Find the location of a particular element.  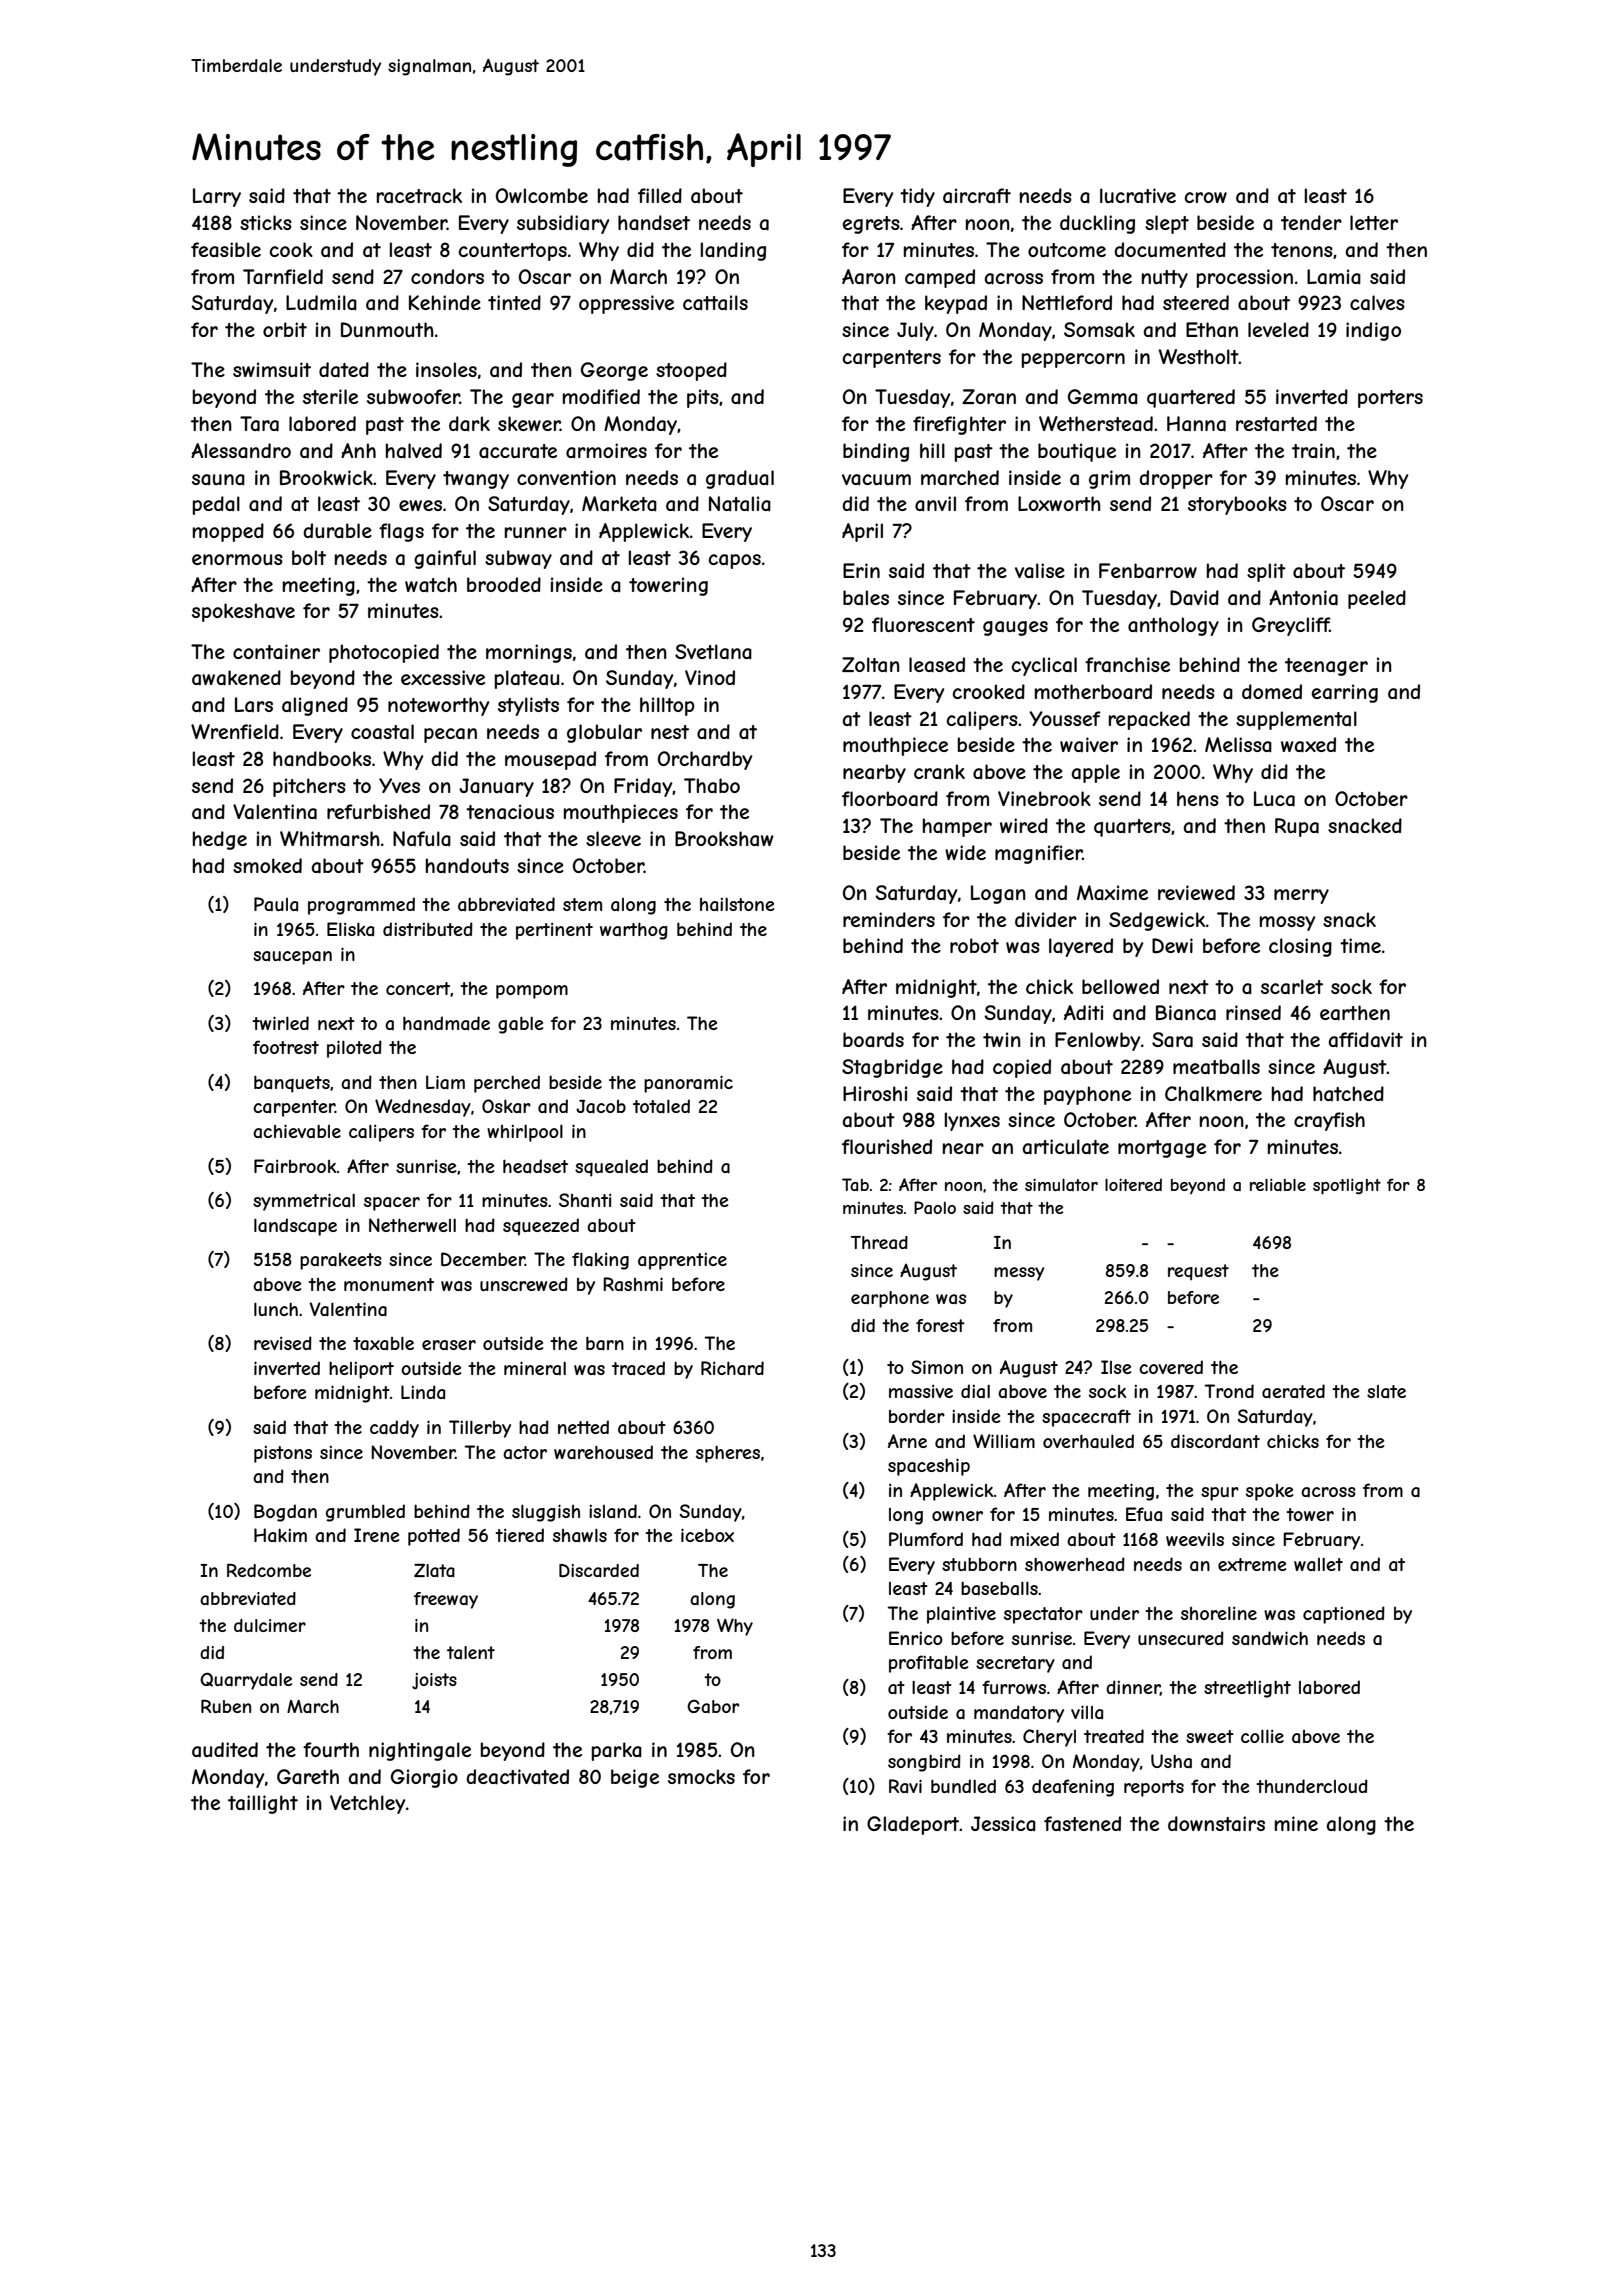

Jessica is located at coordinates (1003, 1823).
